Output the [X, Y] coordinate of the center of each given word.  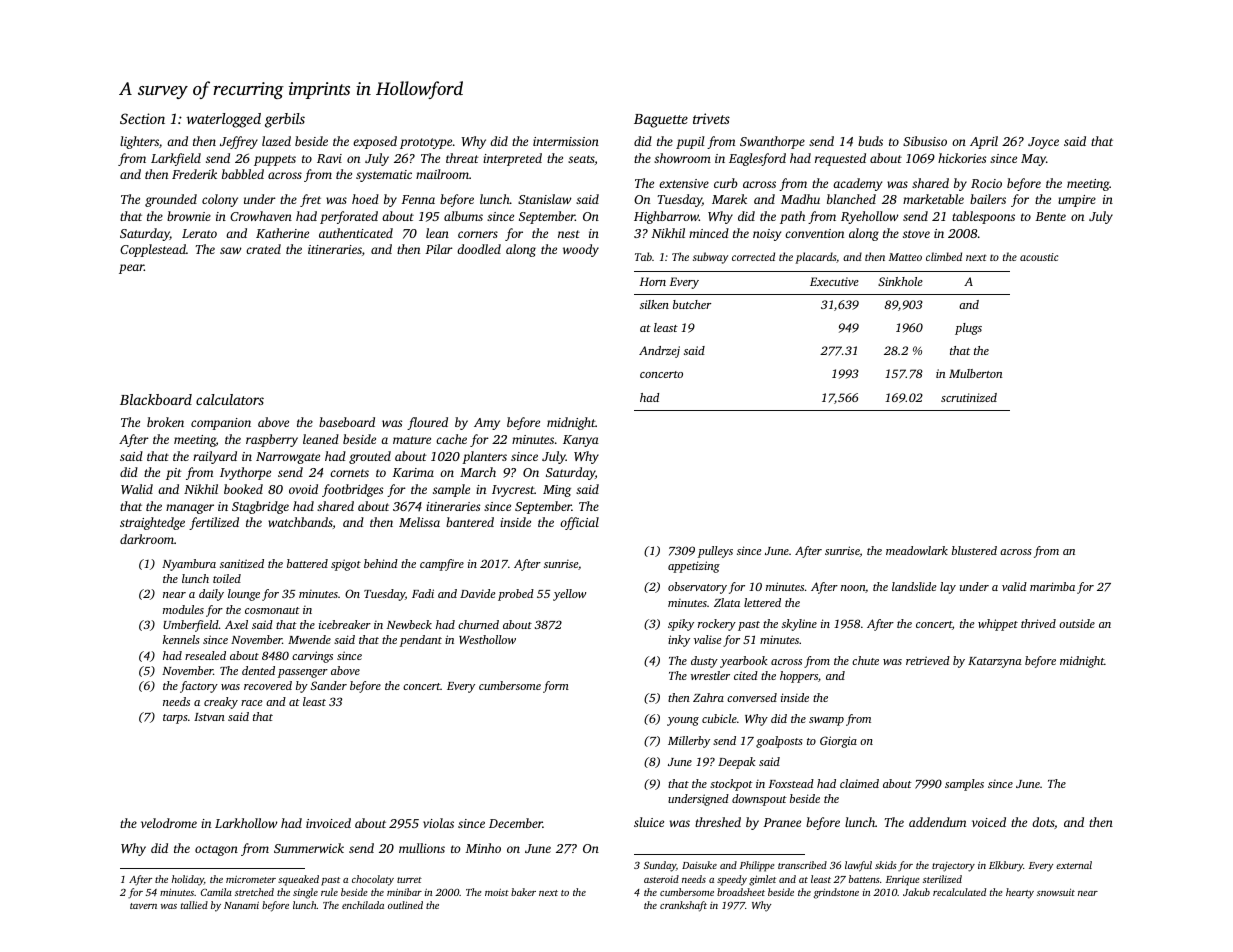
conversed [752, 697]
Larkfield [176, 159]
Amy [487, 424]
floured [427, 423]
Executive [834, 281]
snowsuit [1056, 892]
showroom [682, 158]
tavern [143, 906]
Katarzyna [995, 662]
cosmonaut [272, 610]
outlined [405, 905]
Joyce [1043, 143]
